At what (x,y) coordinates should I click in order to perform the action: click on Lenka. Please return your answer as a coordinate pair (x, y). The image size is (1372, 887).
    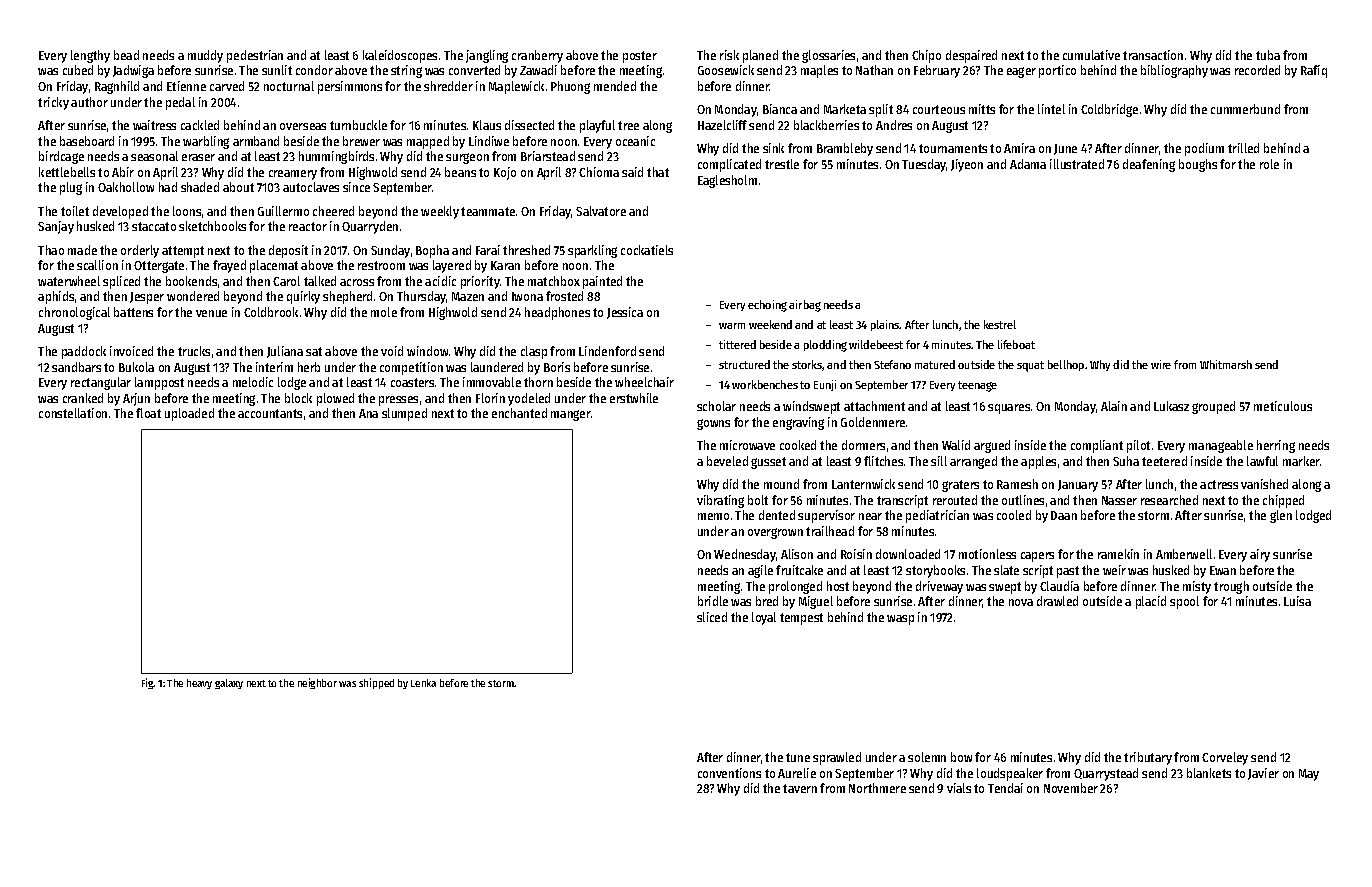
    Looking at the image, I should click on (423, 683).
